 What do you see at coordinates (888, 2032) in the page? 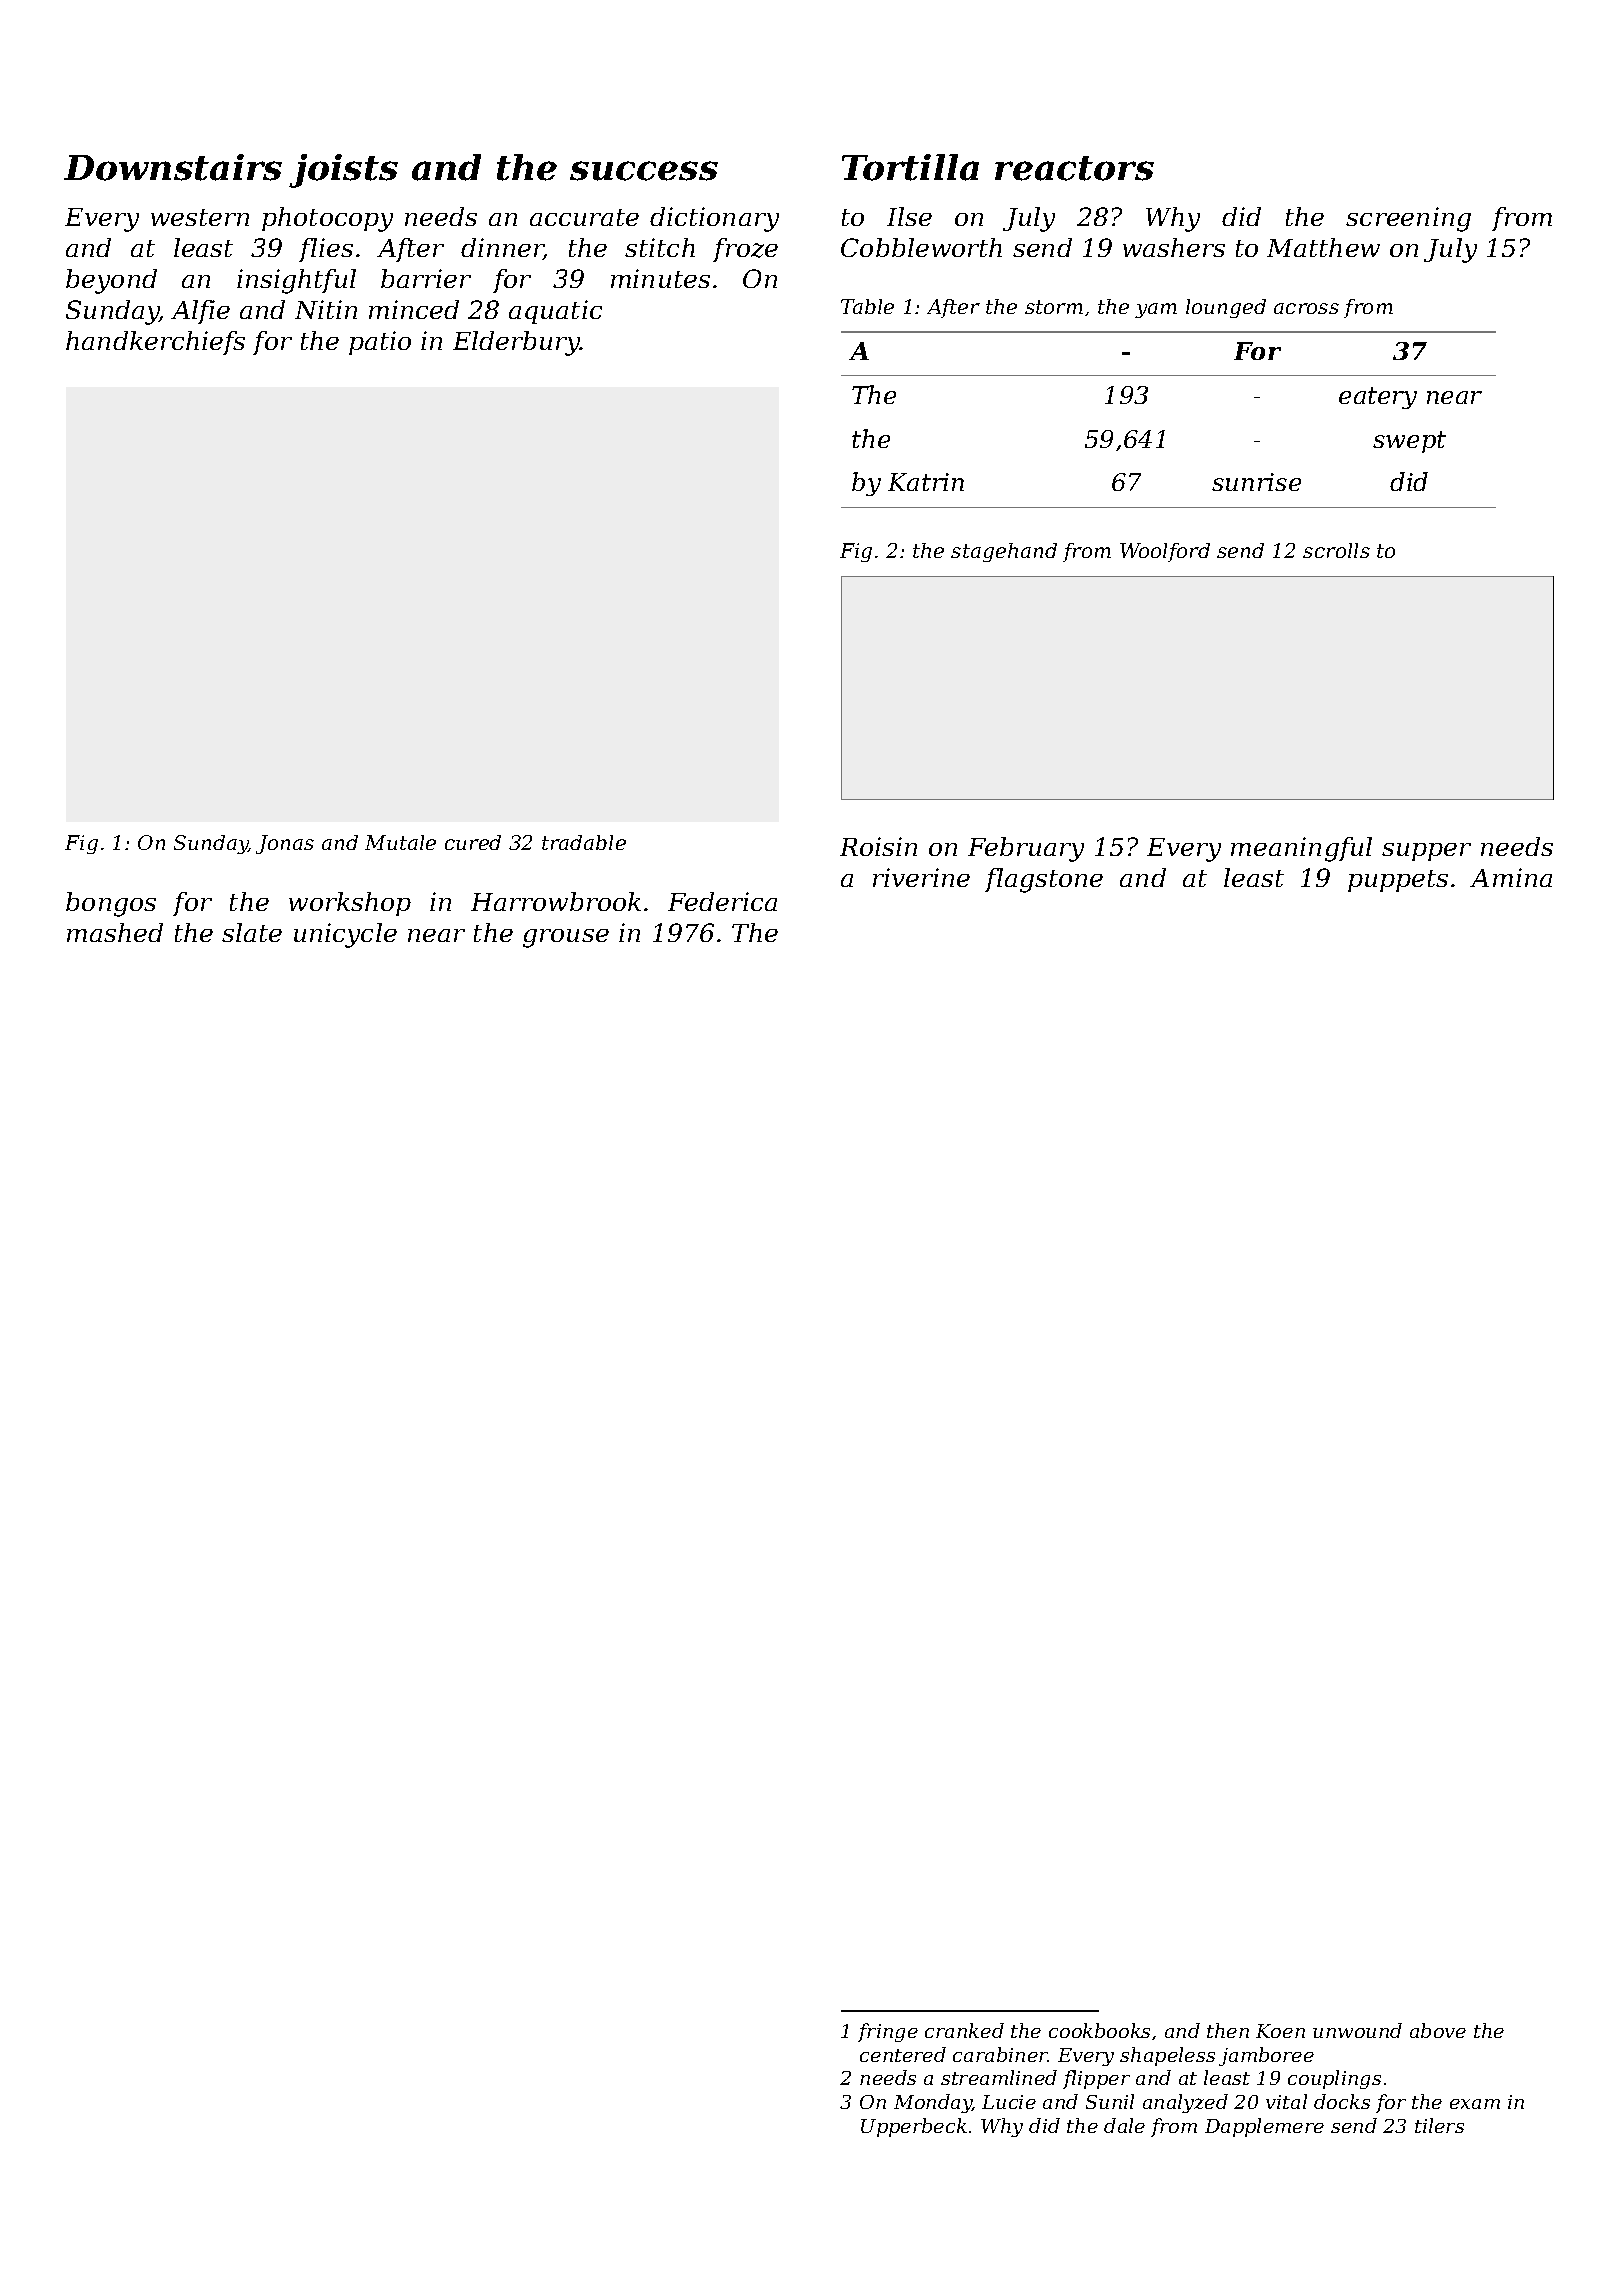
I see `fringe` at bounding box center [888, 2032].
